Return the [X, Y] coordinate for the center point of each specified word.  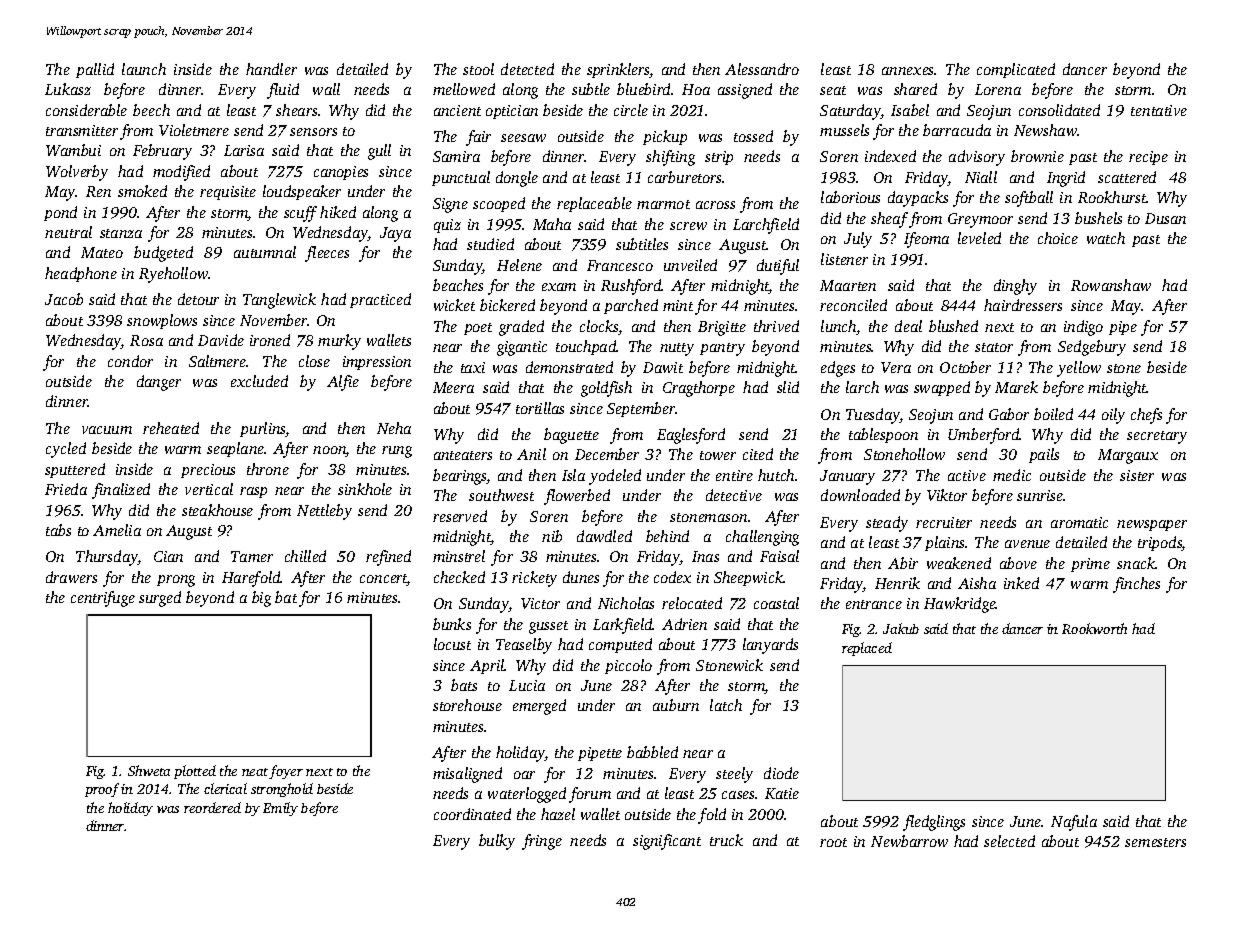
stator [994, 347]
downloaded [860, 495]
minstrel [459, 556]
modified [181, 173]
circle [631, 110]
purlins [263, 429]
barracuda [957, 130]
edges [838, 369]
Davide [221, 340]
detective [734, 495]
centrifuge [103, 599]
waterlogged [527, 795]
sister [1137, 475]
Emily [280, 809]
